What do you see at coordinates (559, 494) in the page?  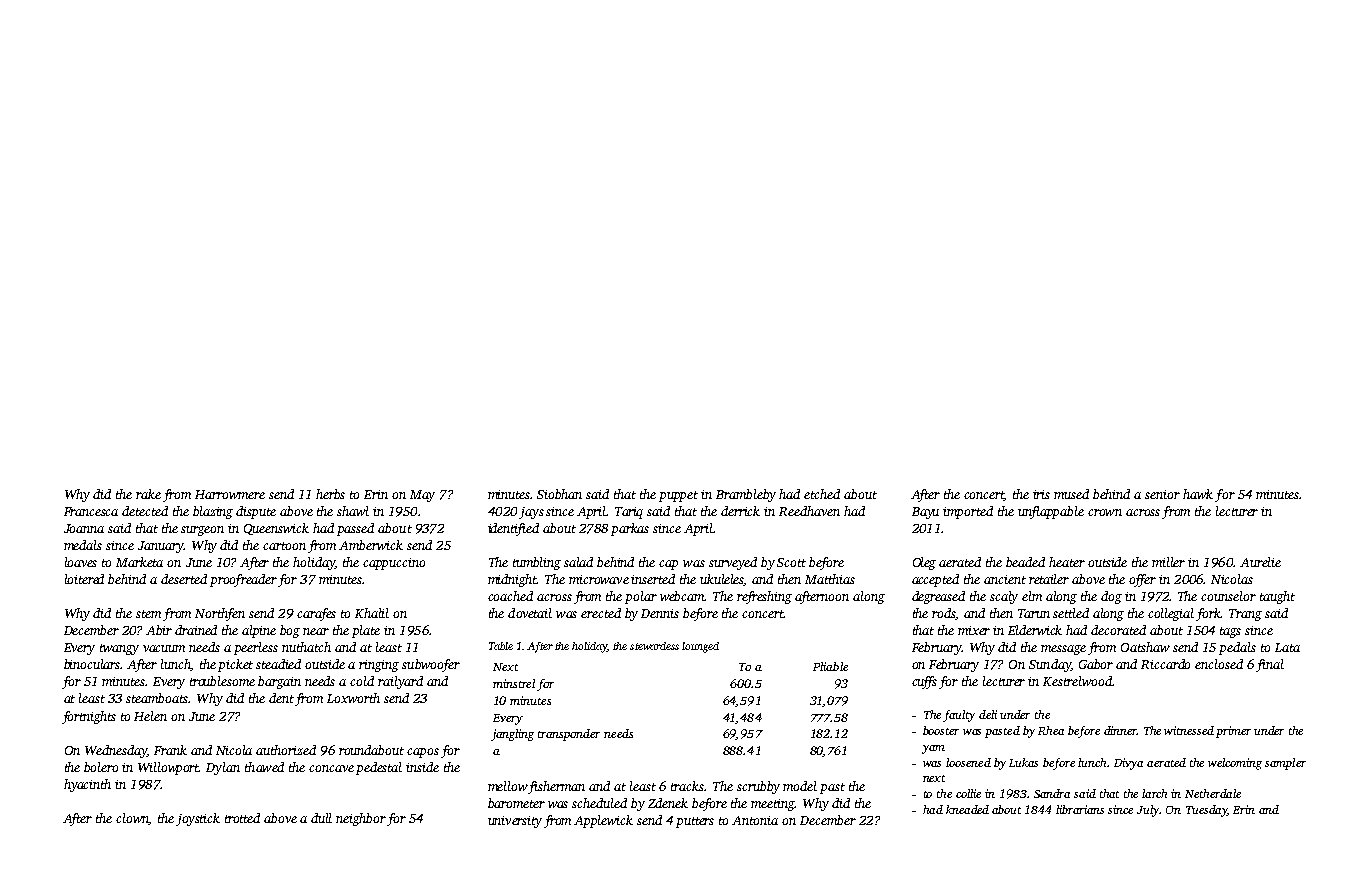 I see `Siobhan` at bounding box center [559, 494].
